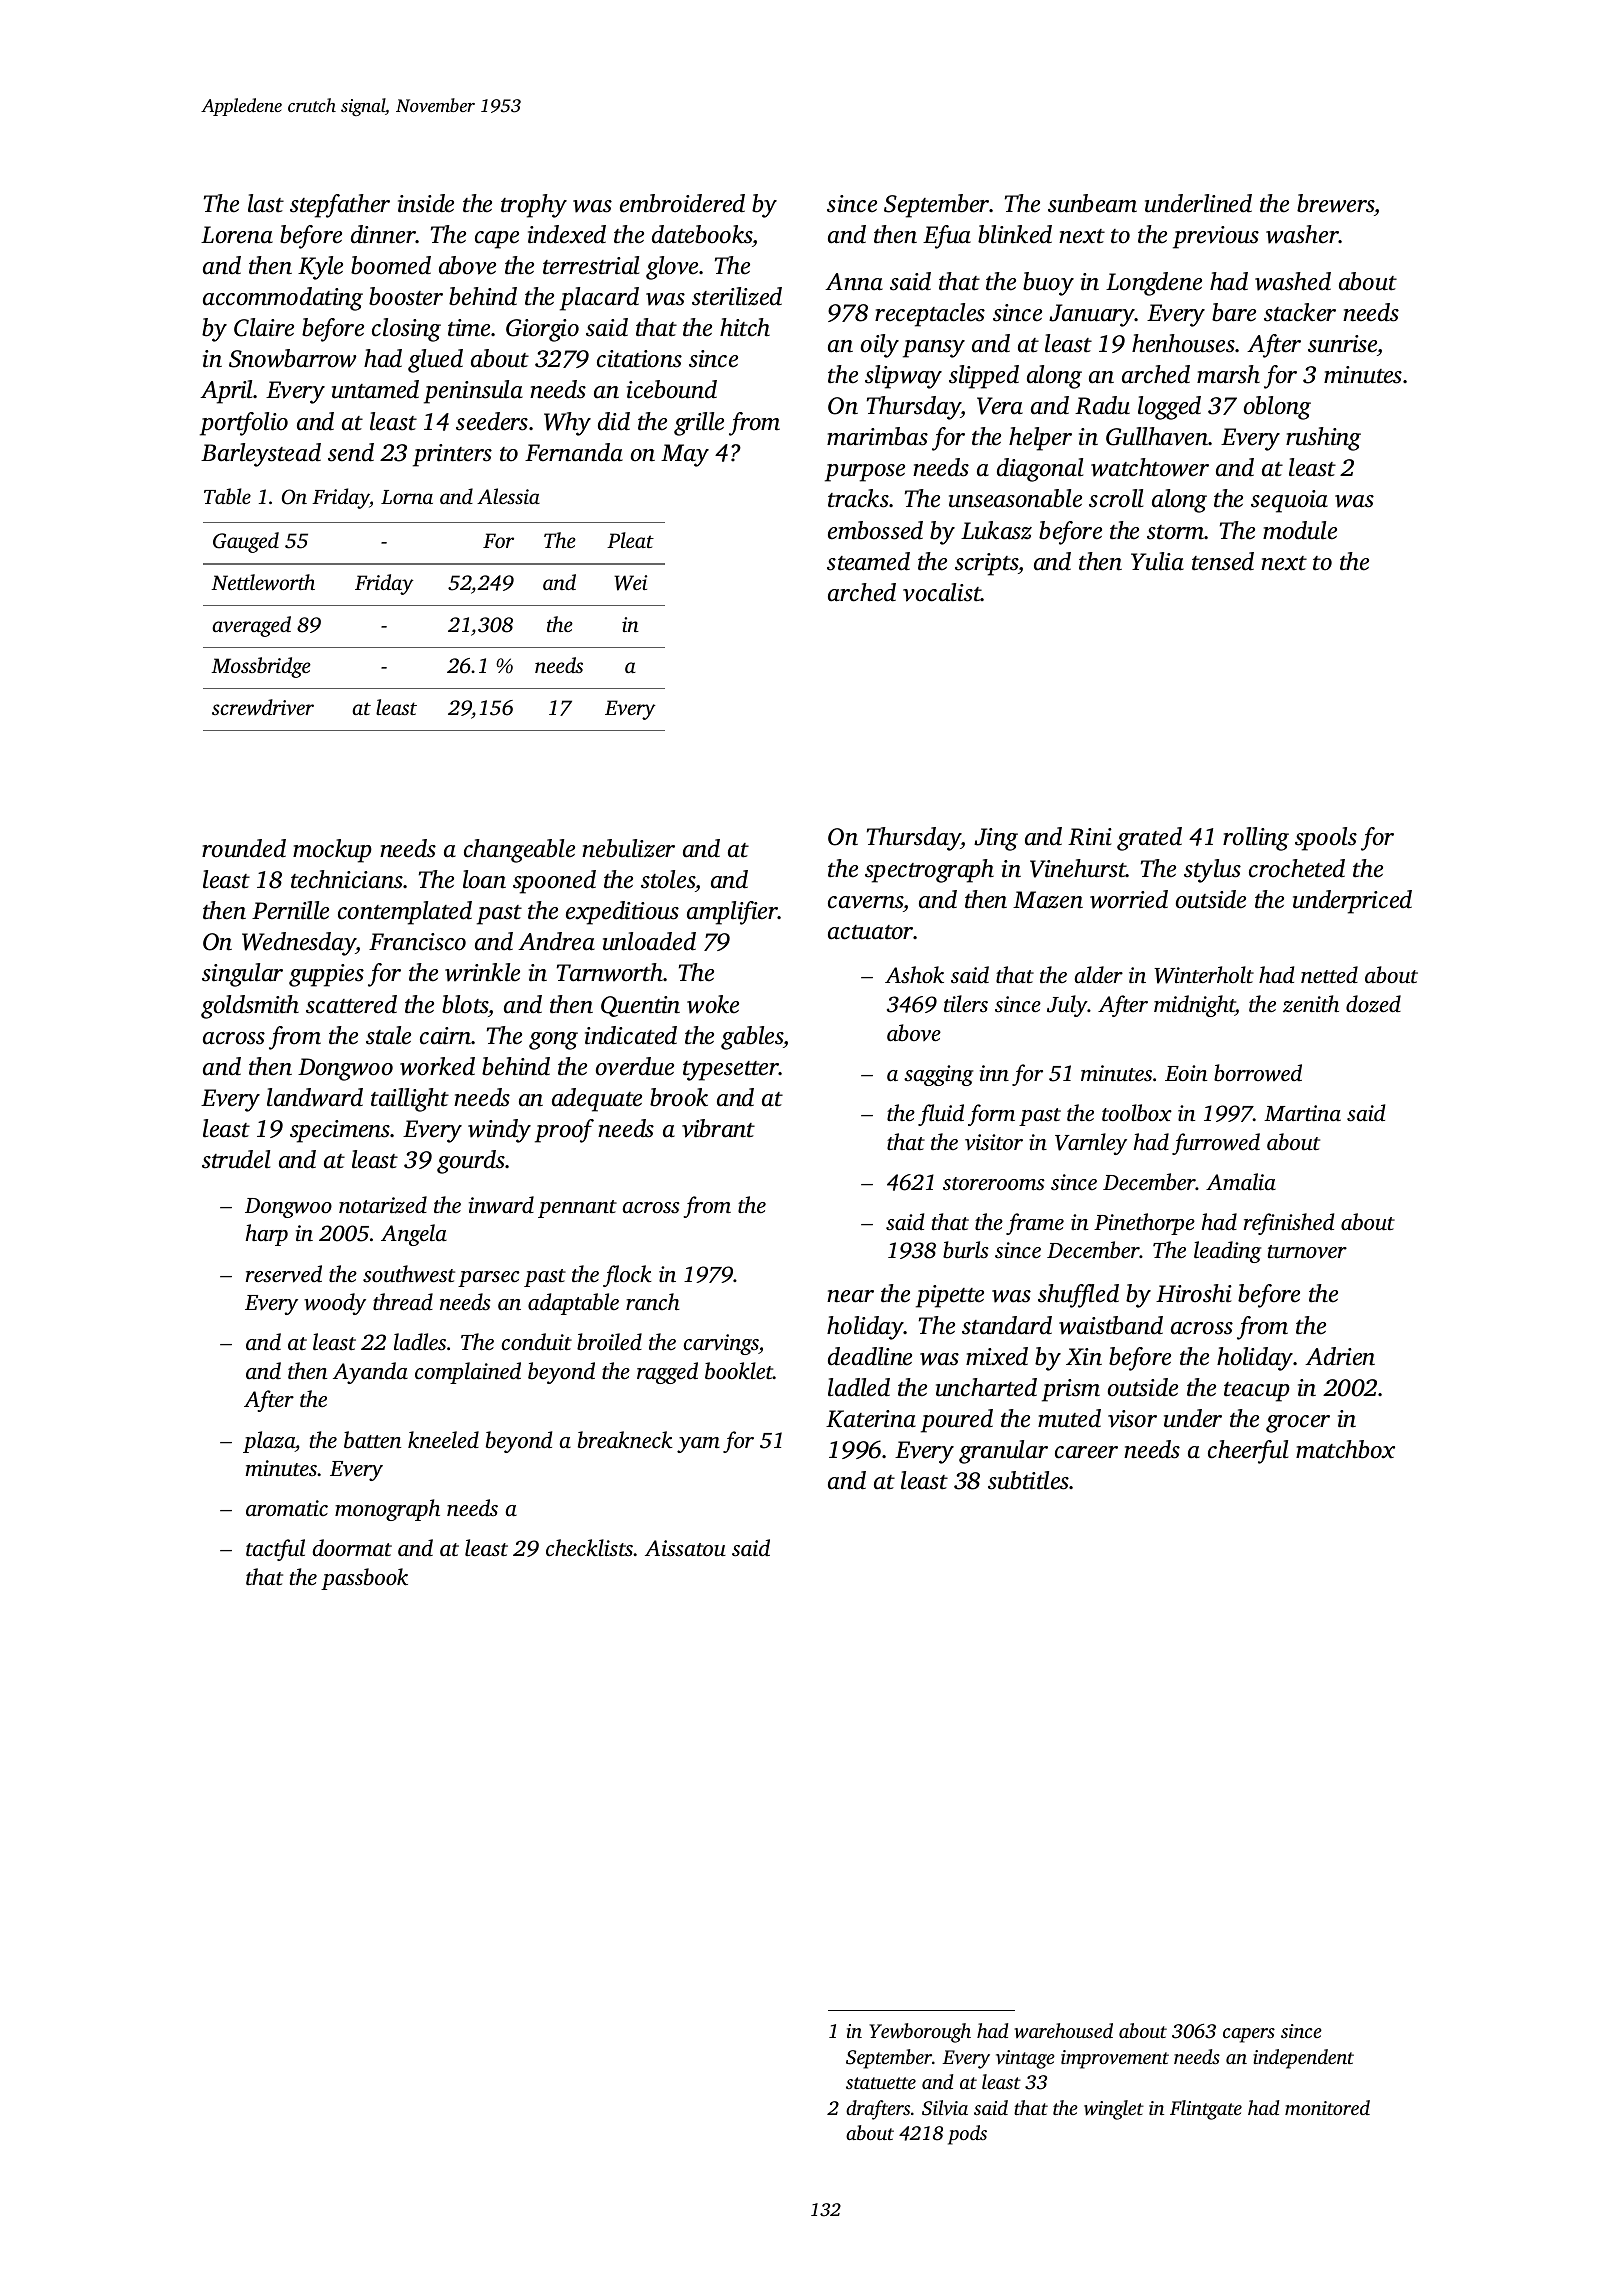  What do you see at coordinates (426, 203) in the document?
I see `inside` at bounding box center [426, 203].
